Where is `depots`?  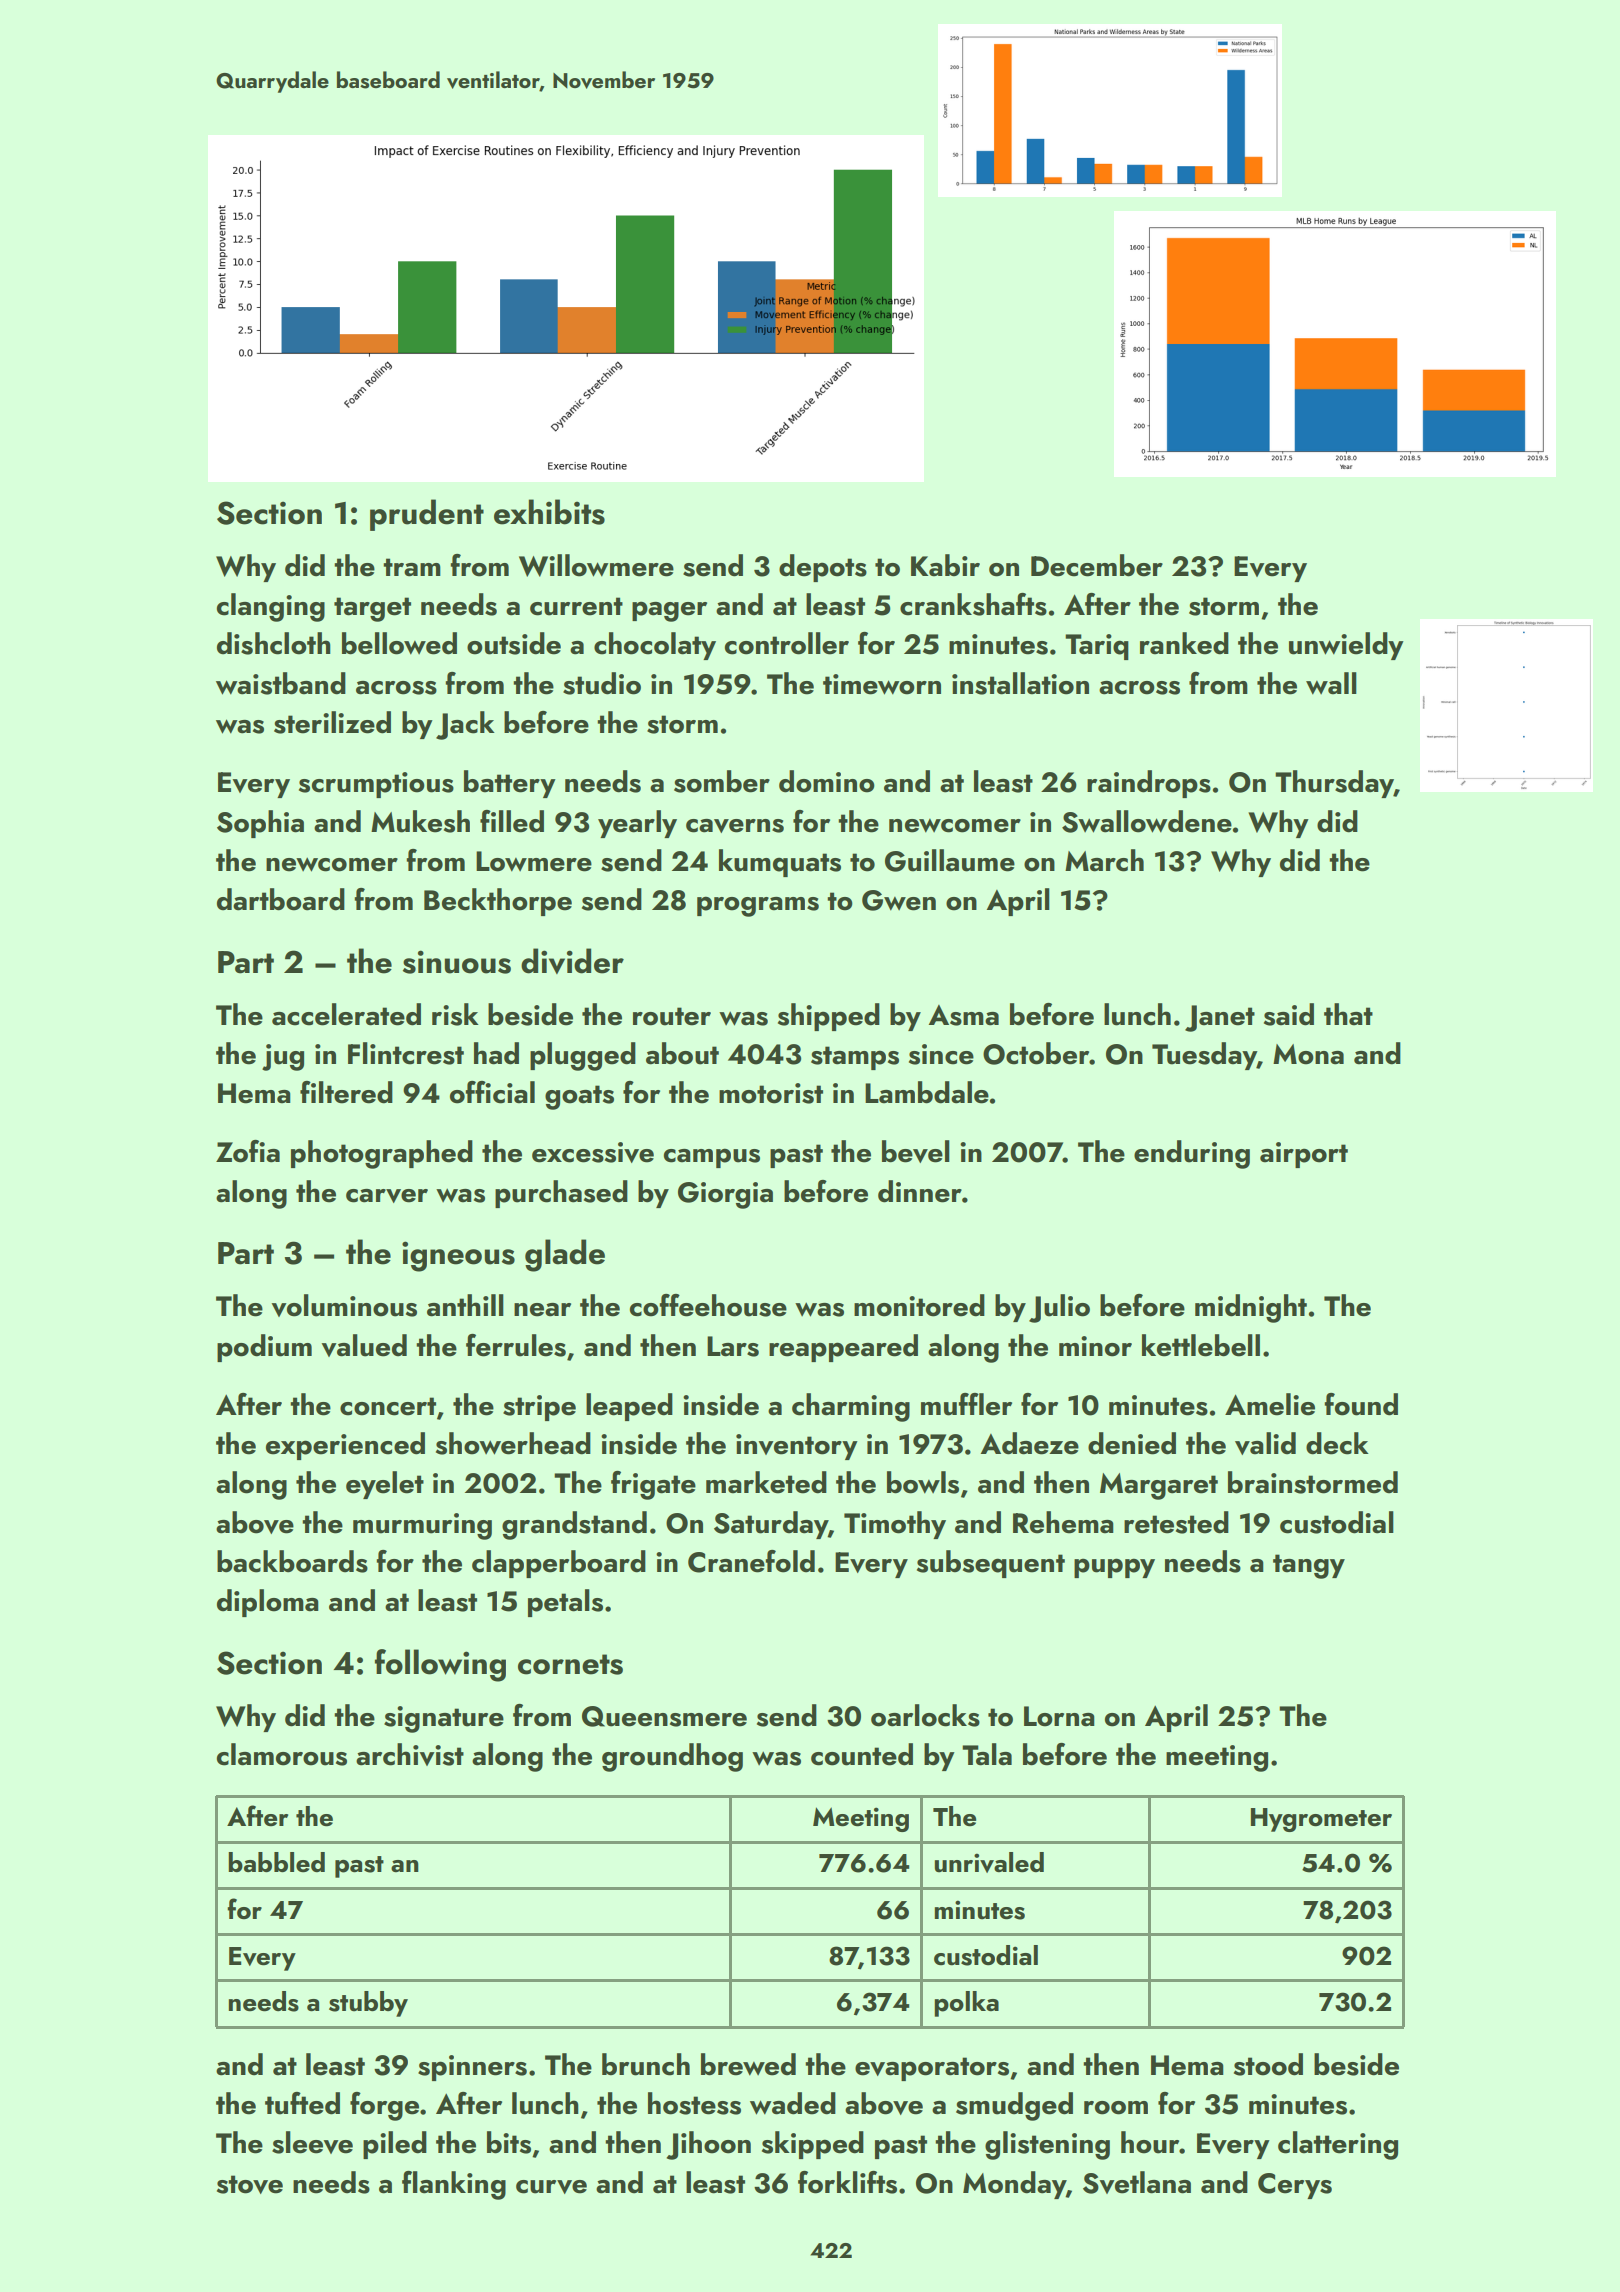 depots is located at coordinates (823, 568).
